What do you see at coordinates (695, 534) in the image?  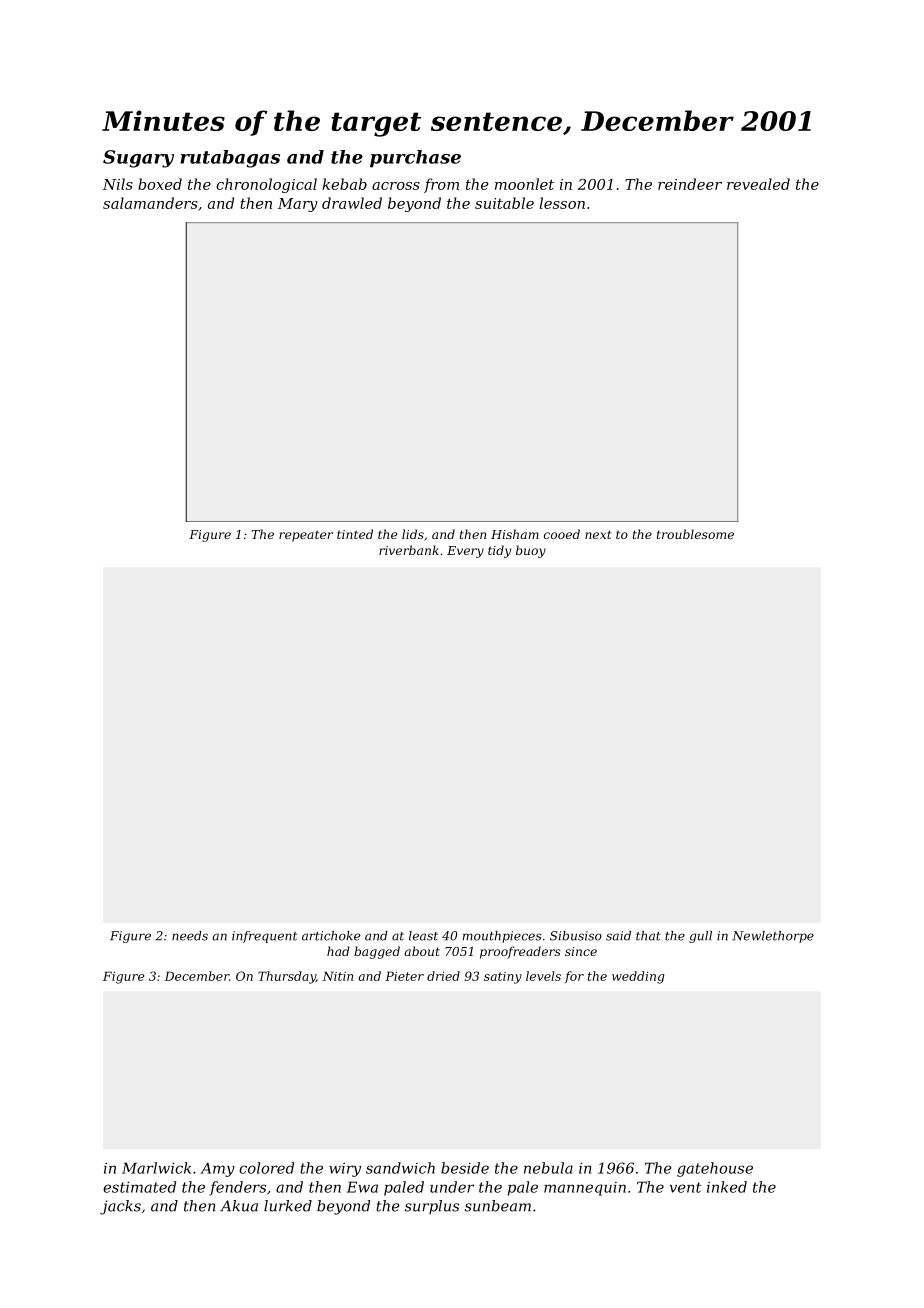 I see `troublesome` at bounding box center [695, 534].
